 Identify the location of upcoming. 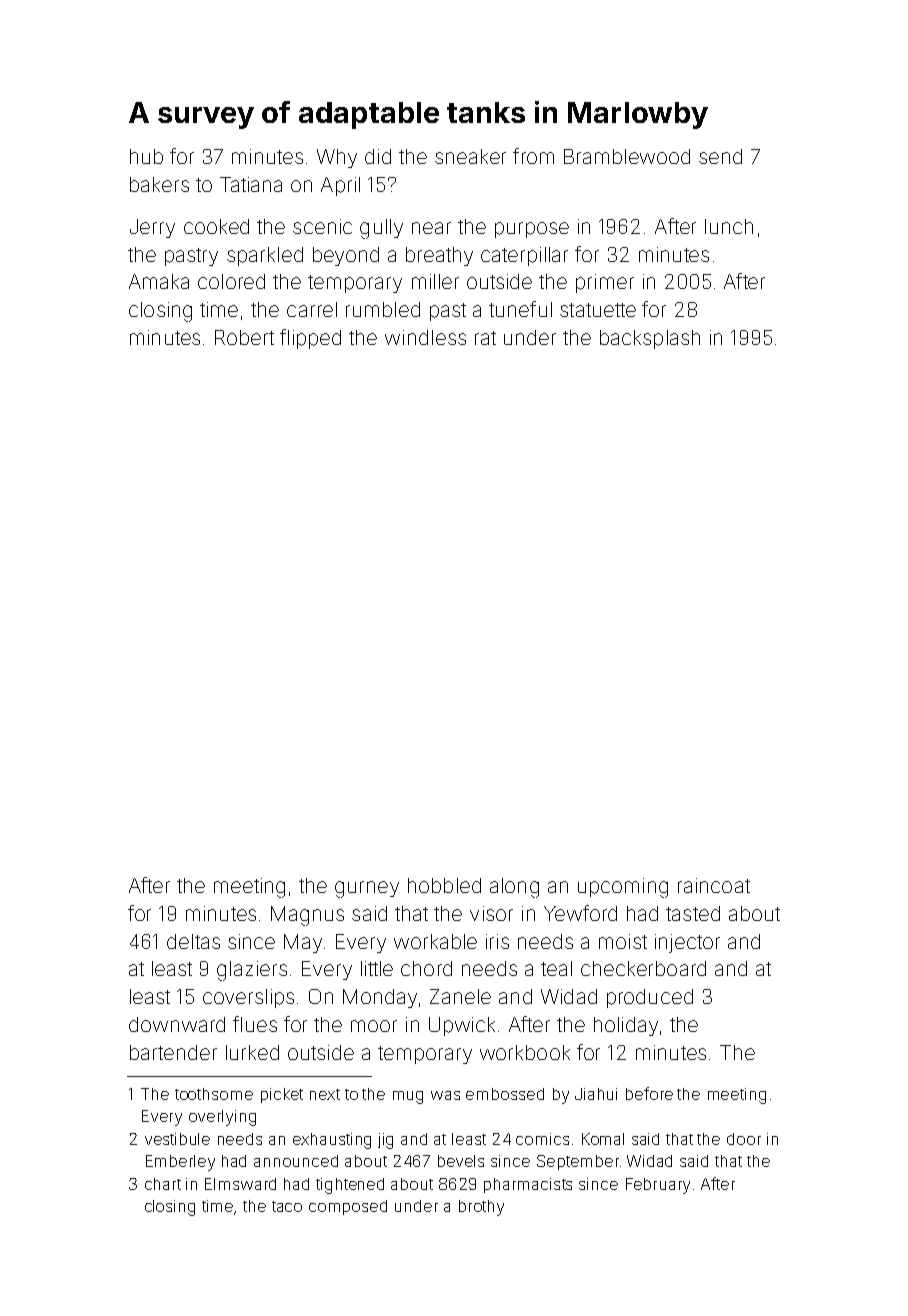
(623, 888).
